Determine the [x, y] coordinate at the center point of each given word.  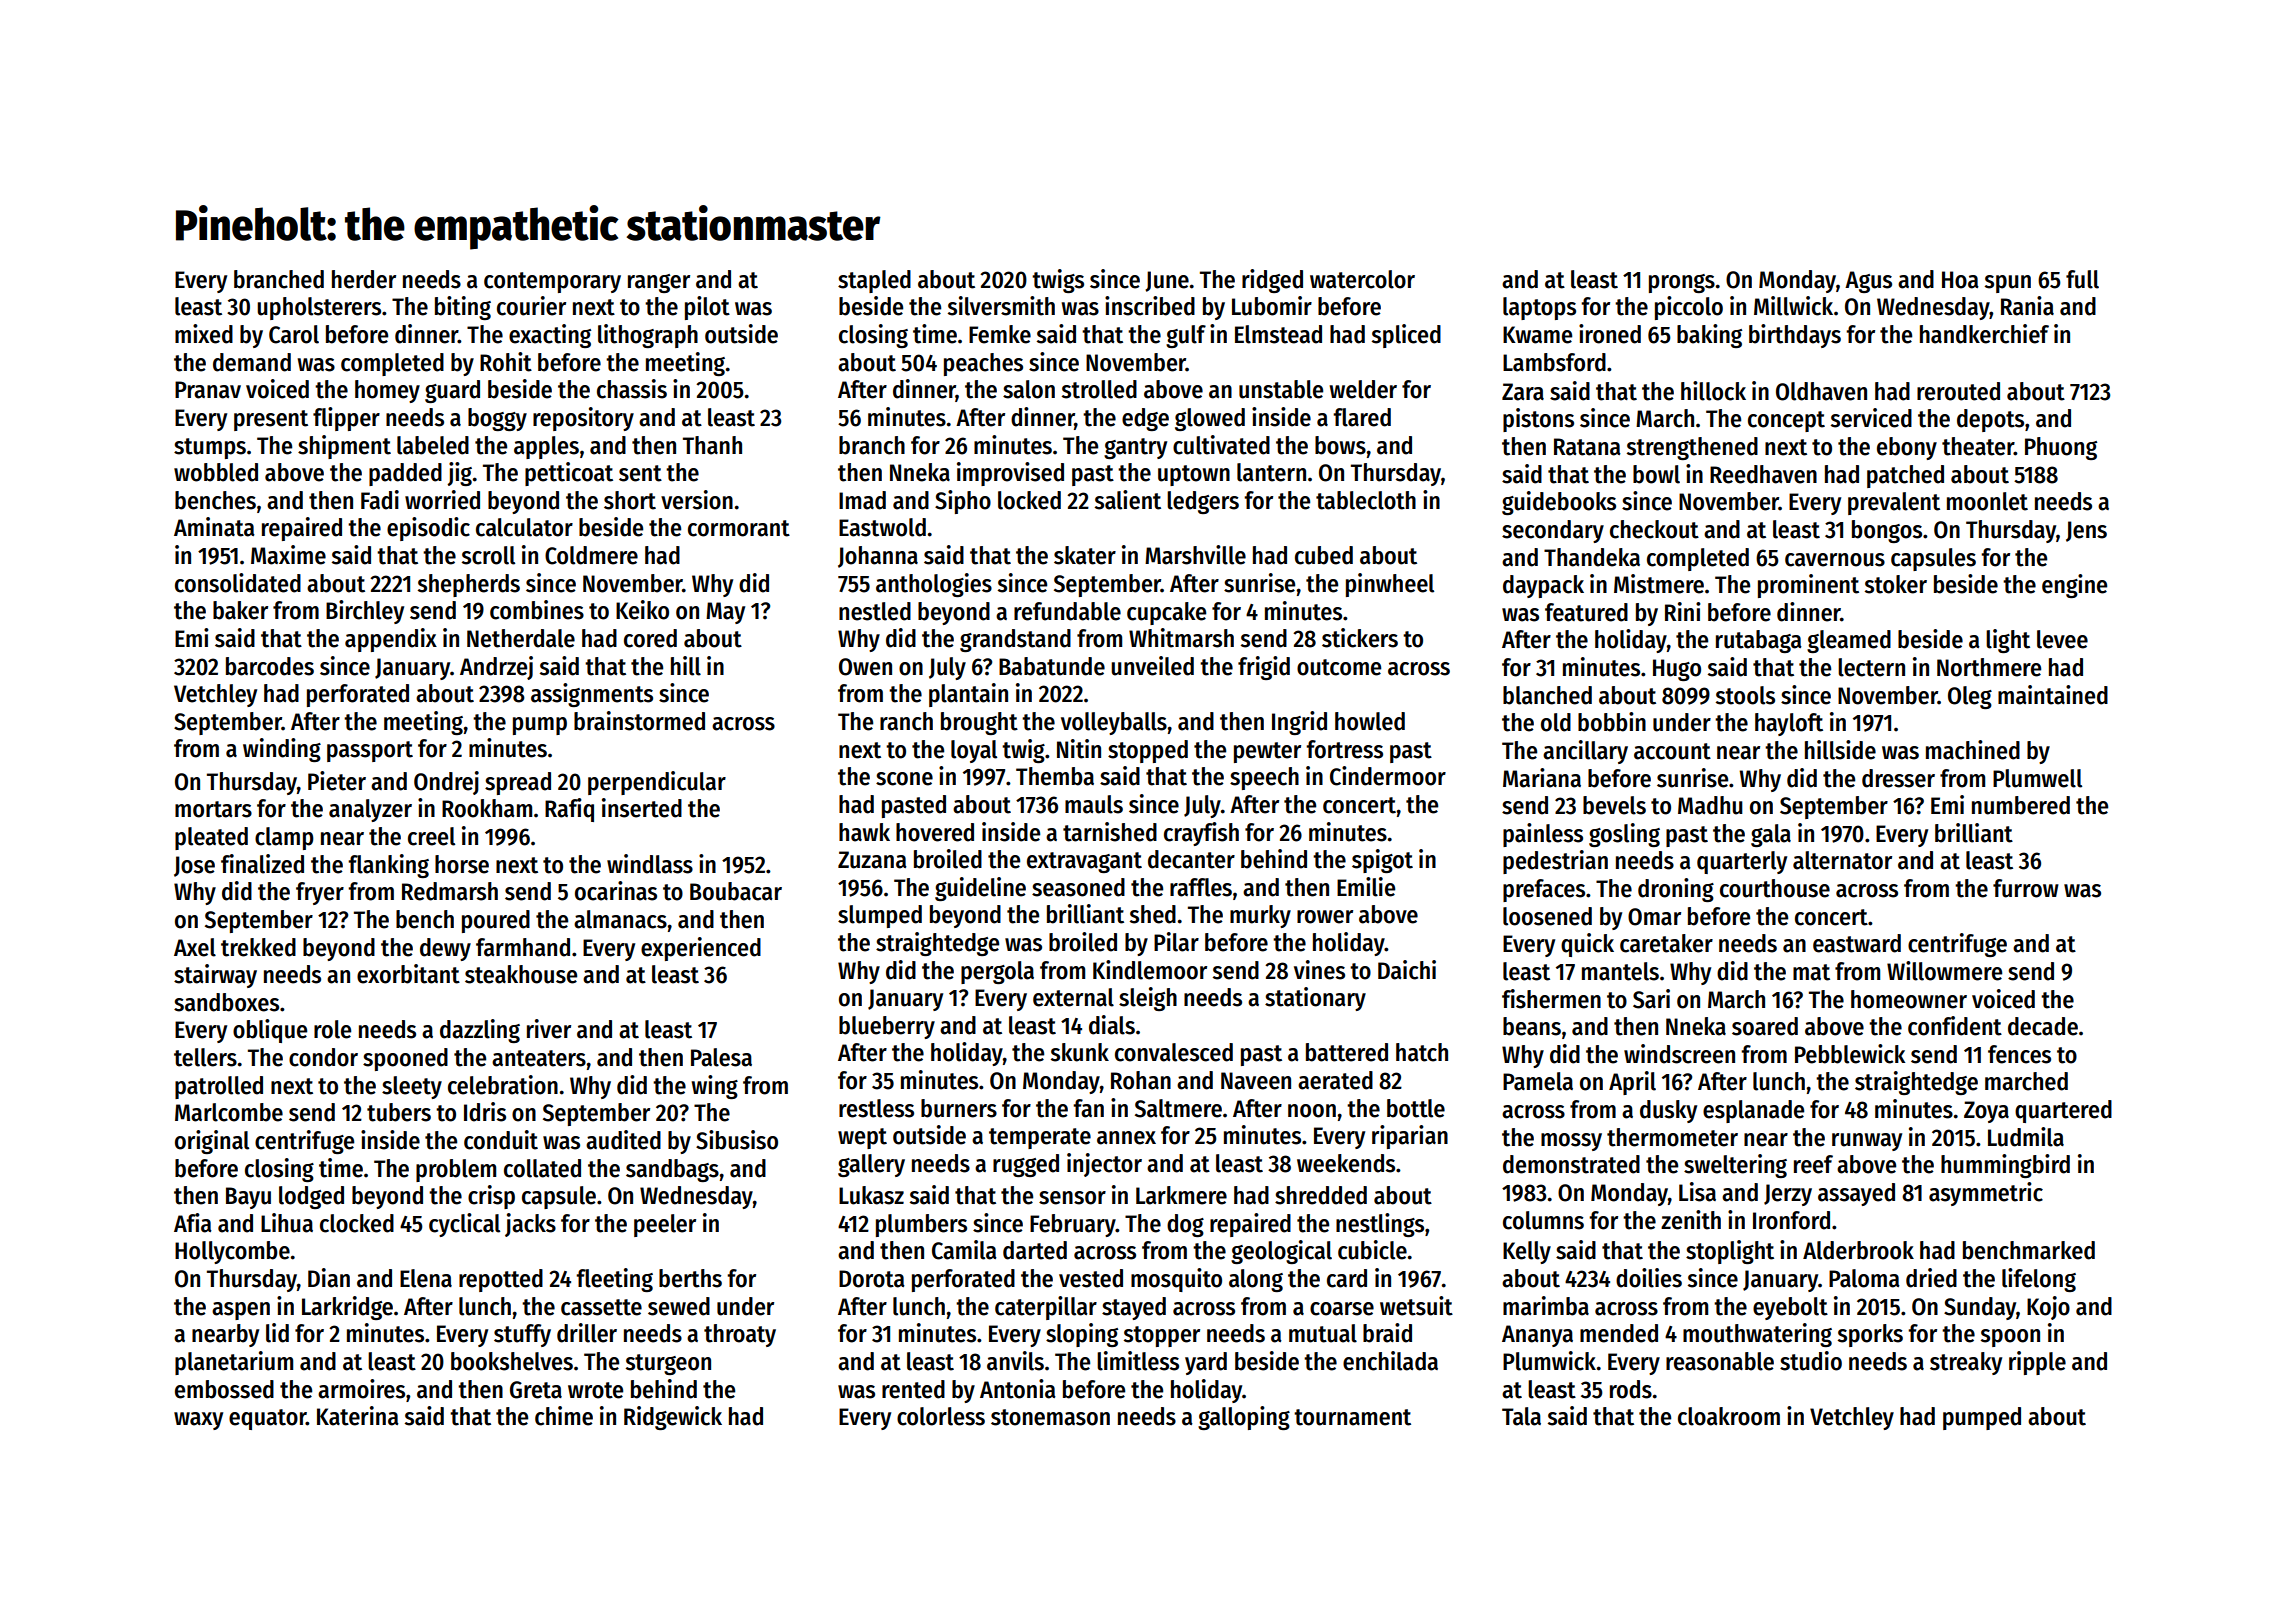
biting [463, 308]
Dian [329, 1278]
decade [2043, 1026]
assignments [592, 695]
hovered [935, 832]
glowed [1210, 419]
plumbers [921, 1225]
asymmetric [1986, 1194]
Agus [1868, 282]
